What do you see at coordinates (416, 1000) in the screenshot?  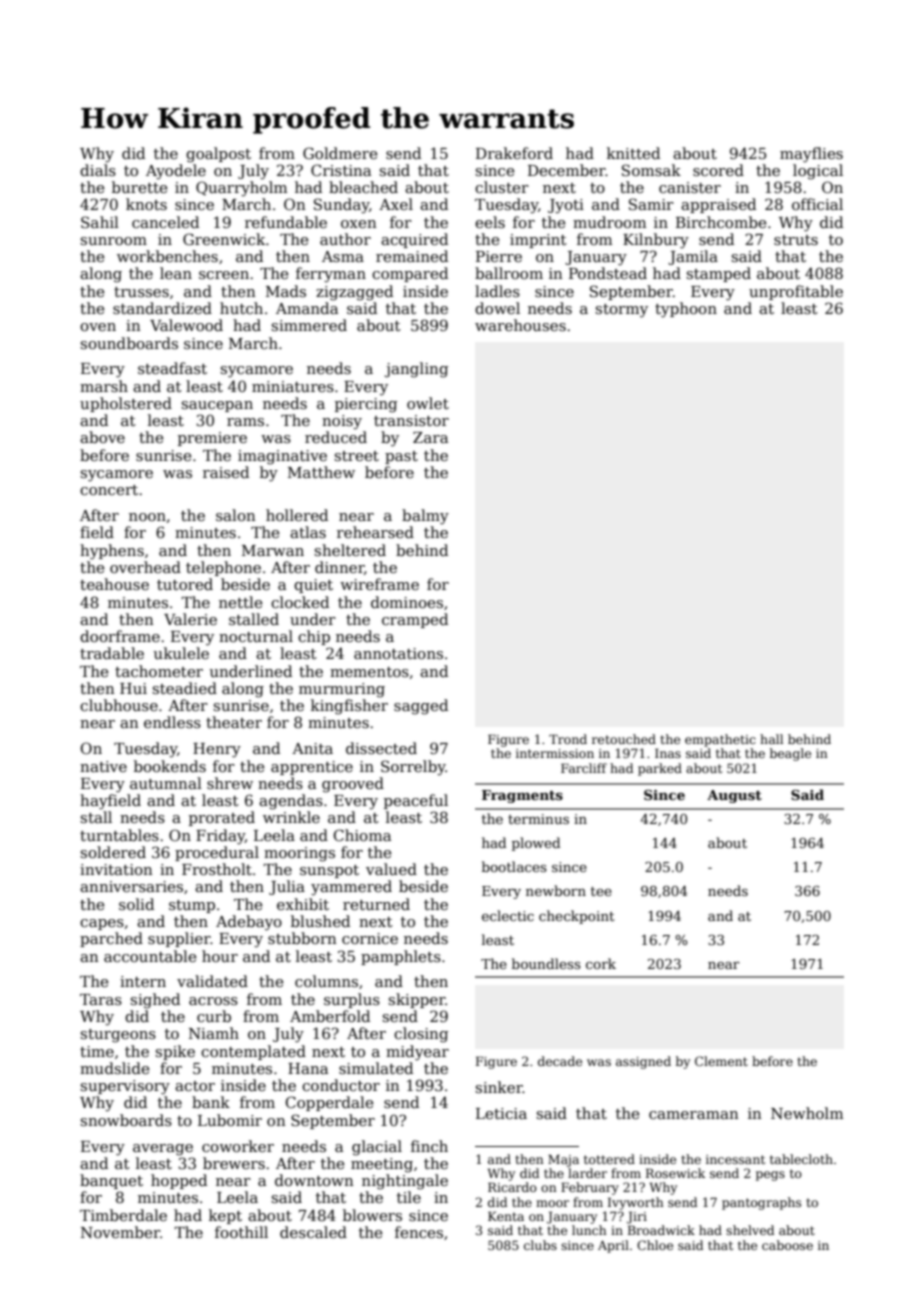 I see `skipper` at bounding box center [416, 1000].
